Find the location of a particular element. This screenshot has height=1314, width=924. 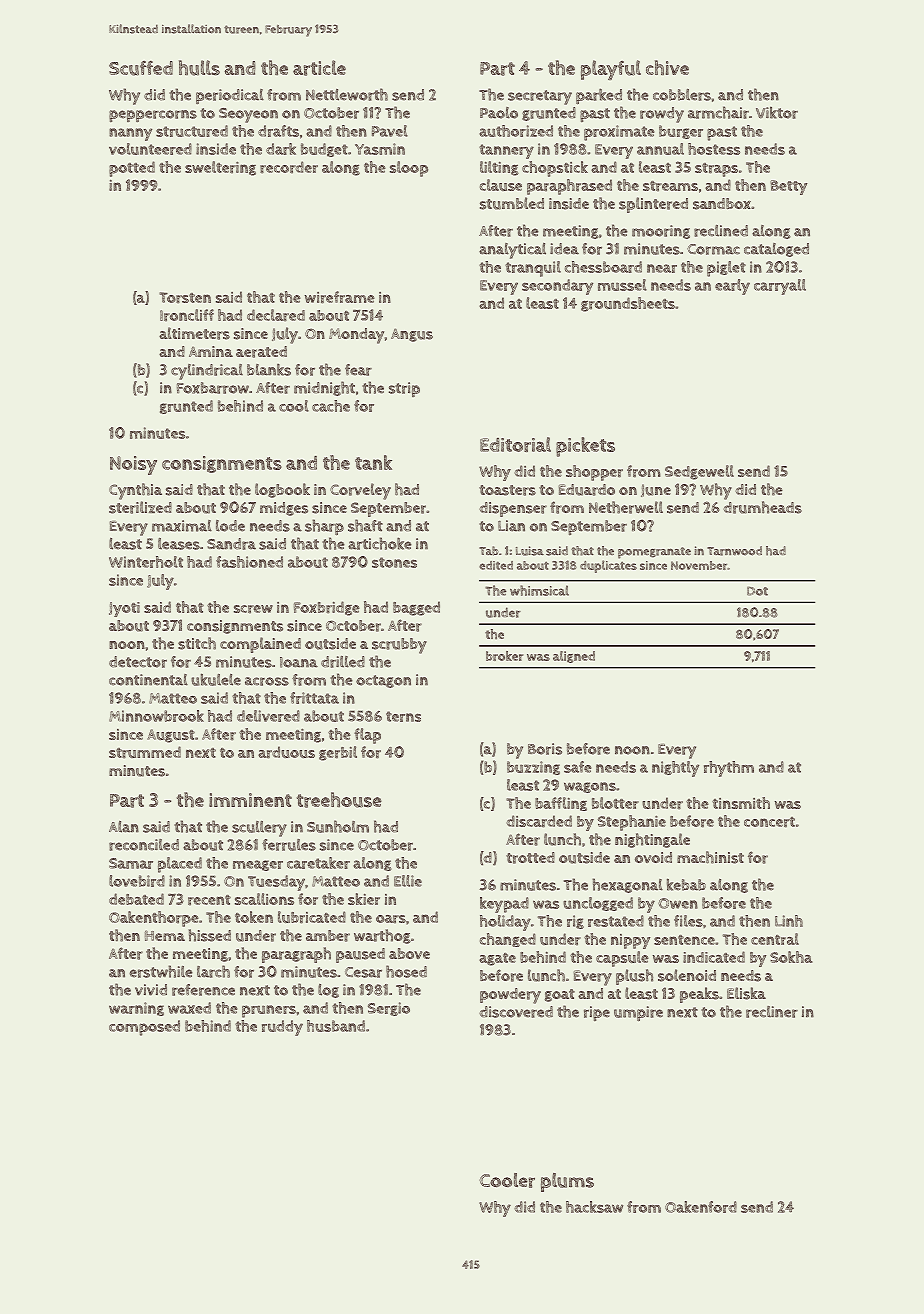

strip is located at coordinates (404, 389).
